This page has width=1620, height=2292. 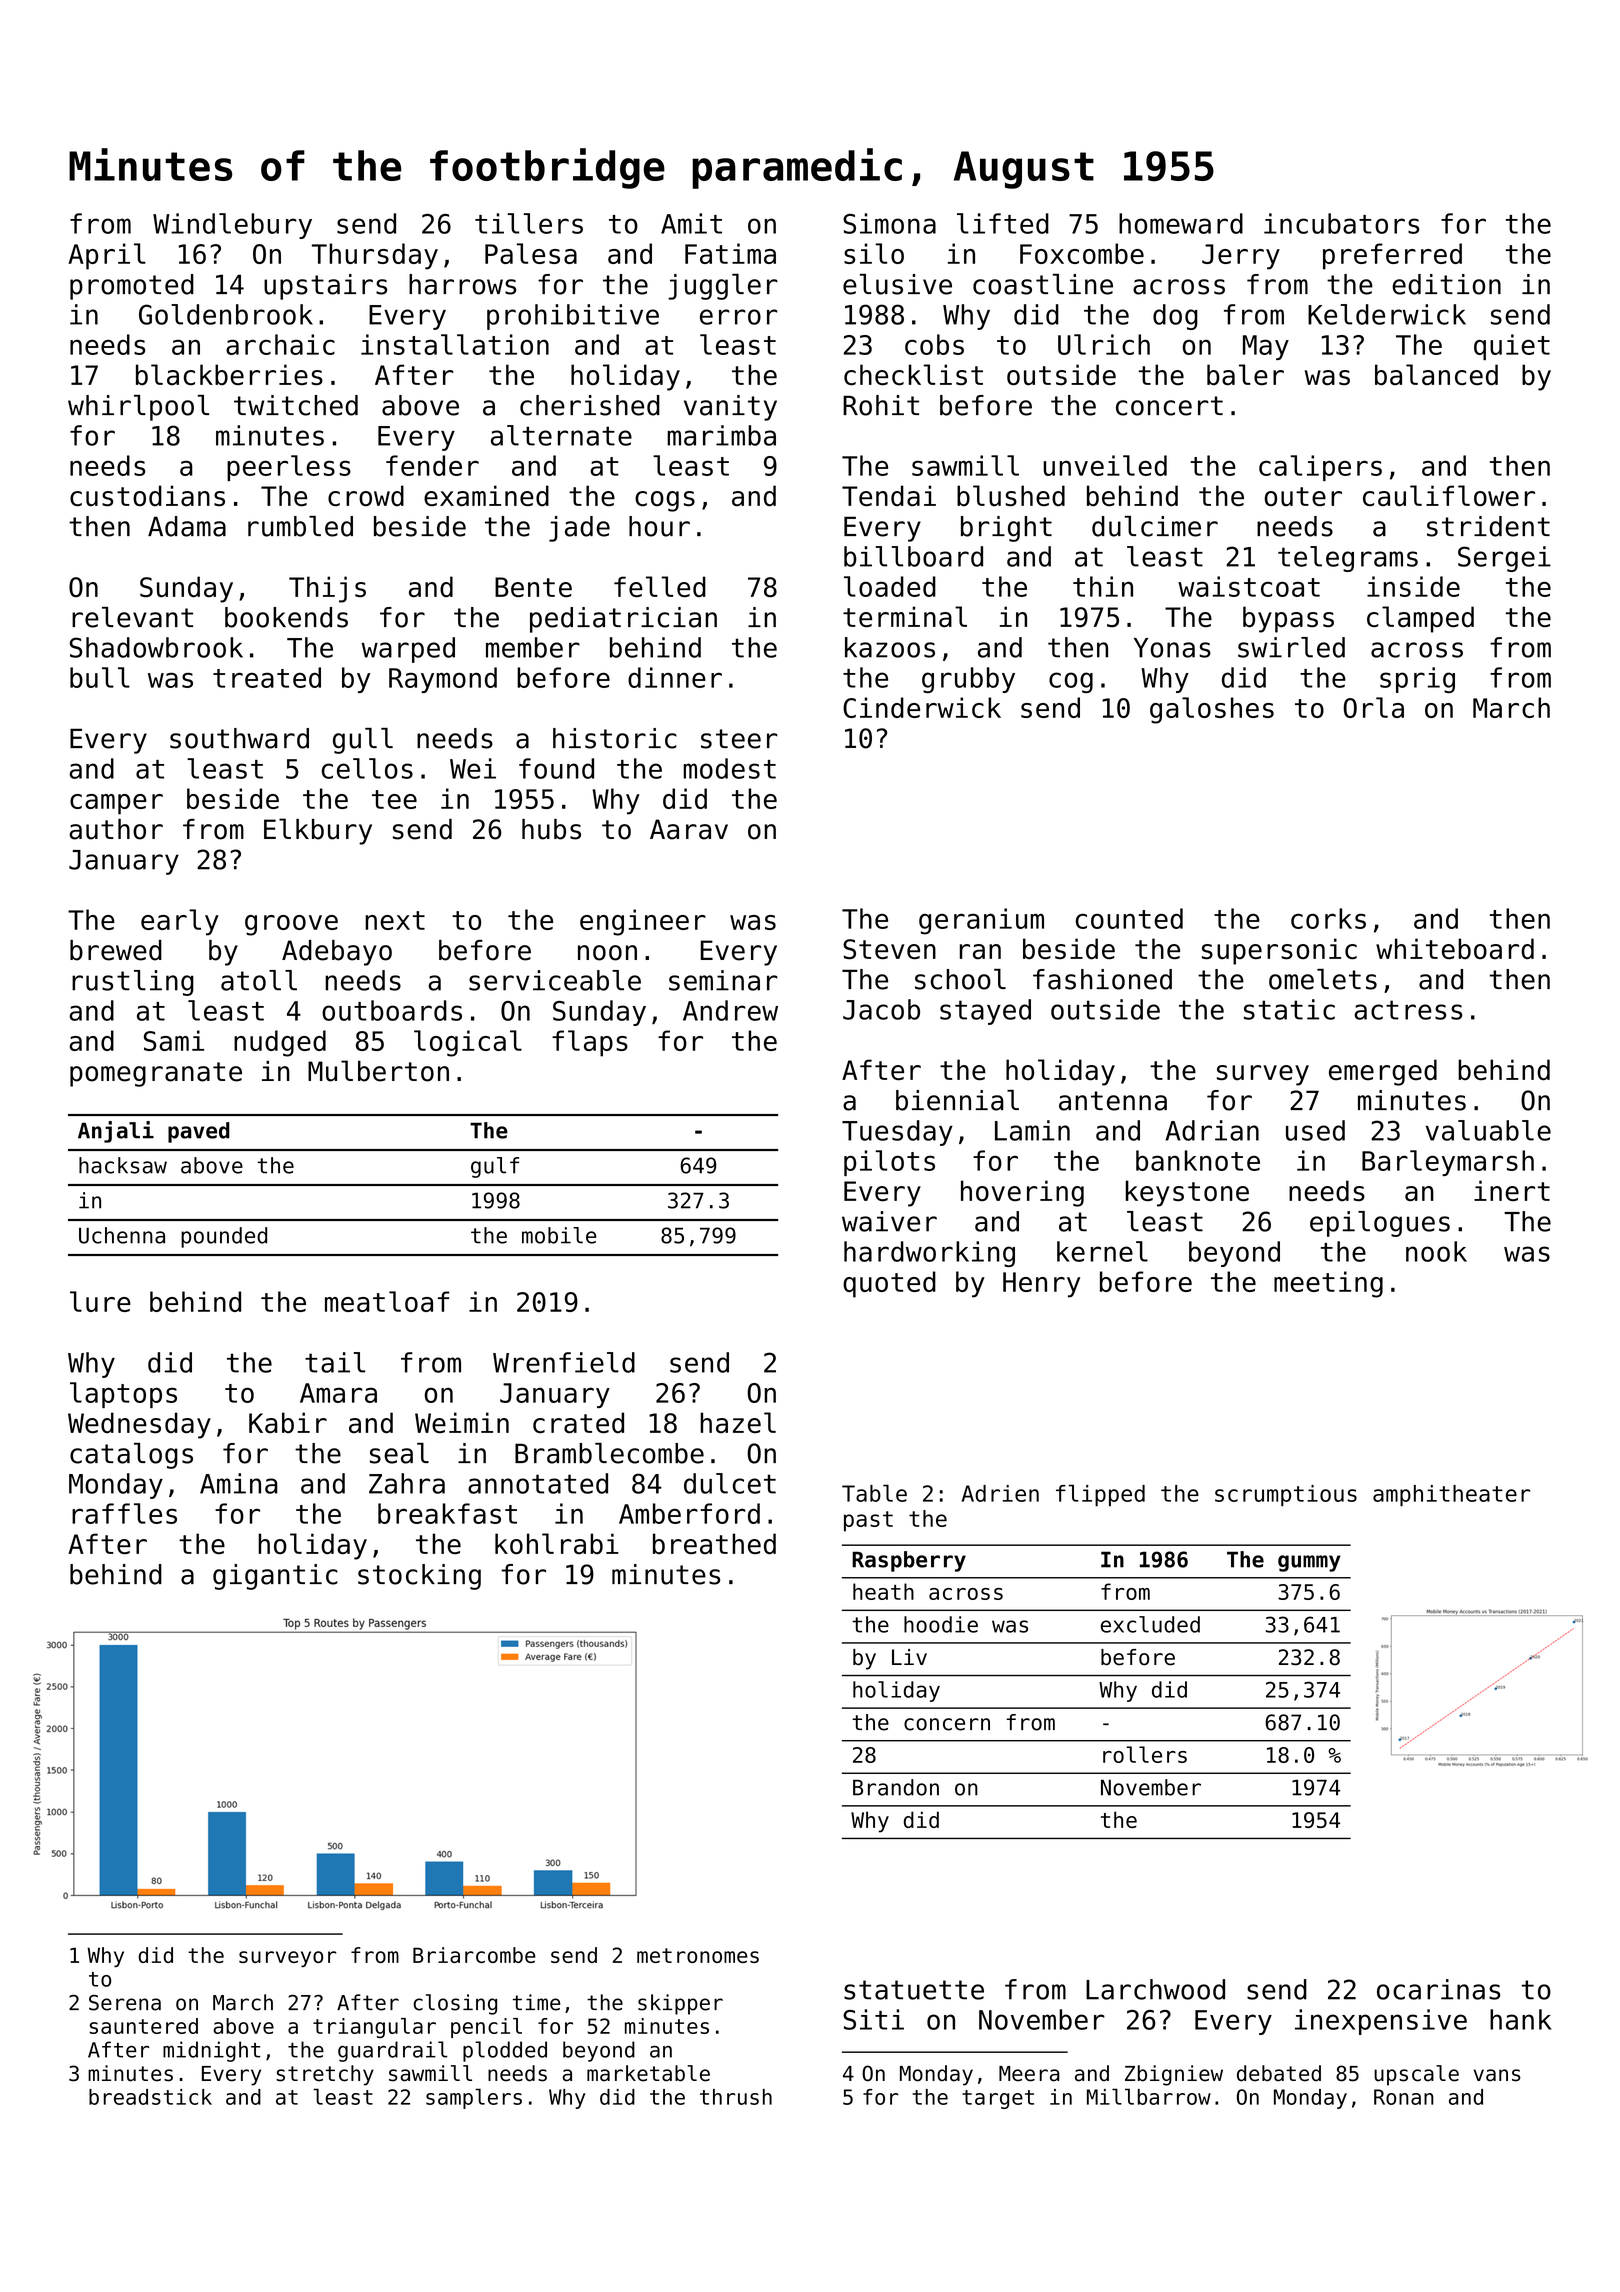 What do you see at coordinates (150, 2097) in the page?
I see `breadstick` at bounding box center [150, 2097].
